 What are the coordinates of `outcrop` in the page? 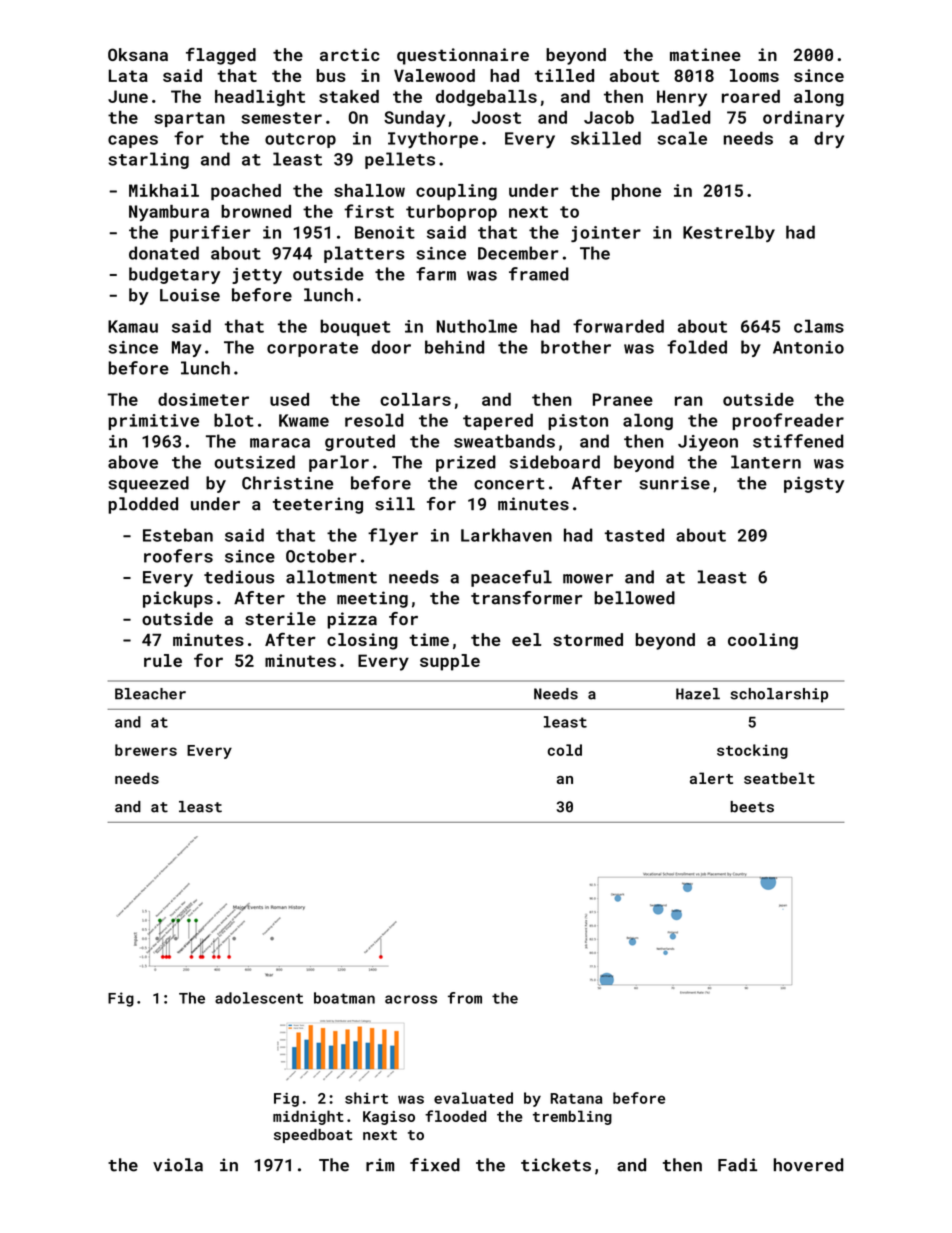 It's located at (300, 140).
